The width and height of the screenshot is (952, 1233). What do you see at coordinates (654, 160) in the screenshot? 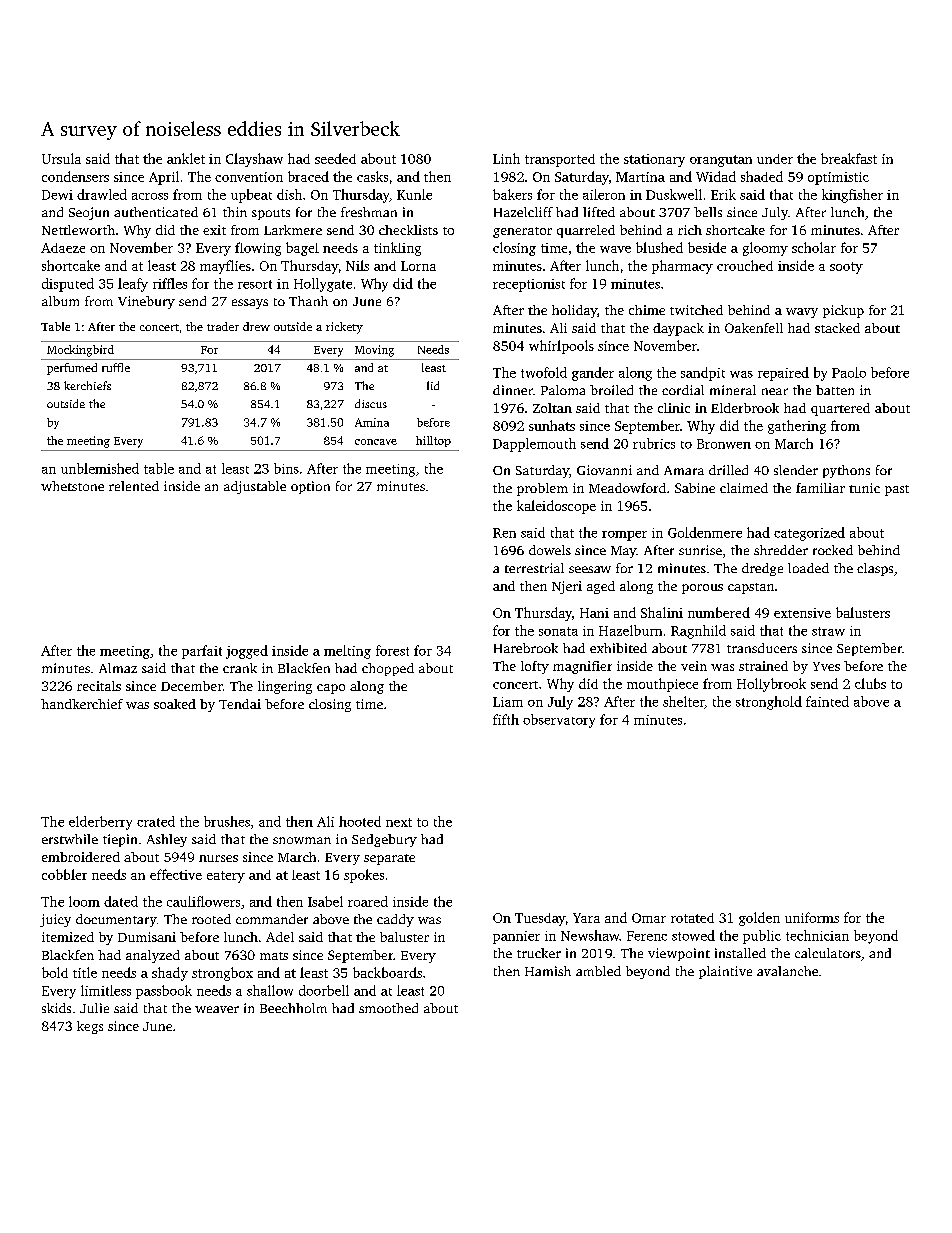
I see `stationary` at bounding box center [654, 160].
